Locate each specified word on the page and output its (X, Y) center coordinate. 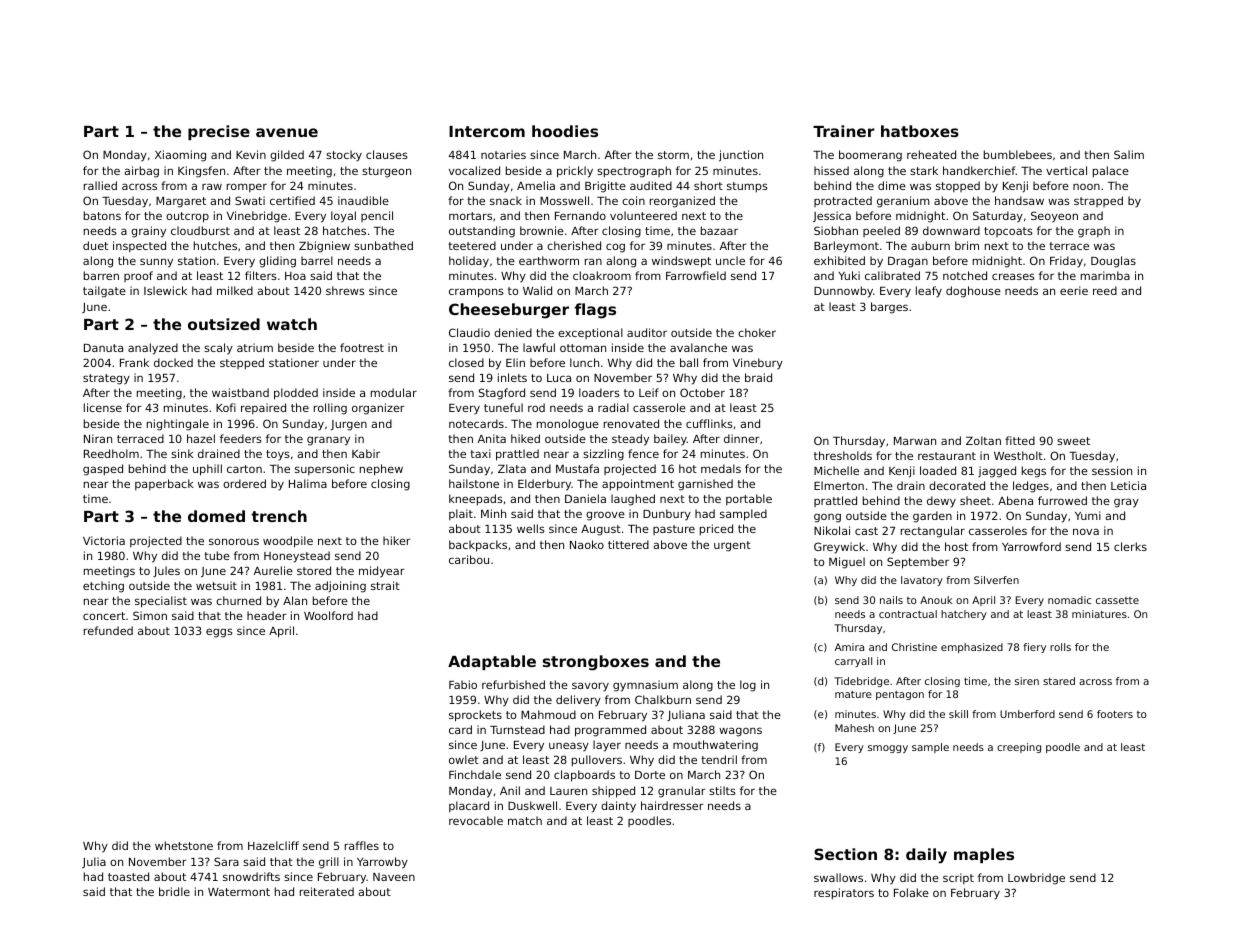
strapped (1098, 201)
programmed (610, 731)
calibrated (892, 275)
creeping (1019, 748)
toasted (128, 876)
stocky (344, 156)
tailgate (104, 292)
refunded (108, 630)
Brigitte (605, 187)
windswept (681, 262)
